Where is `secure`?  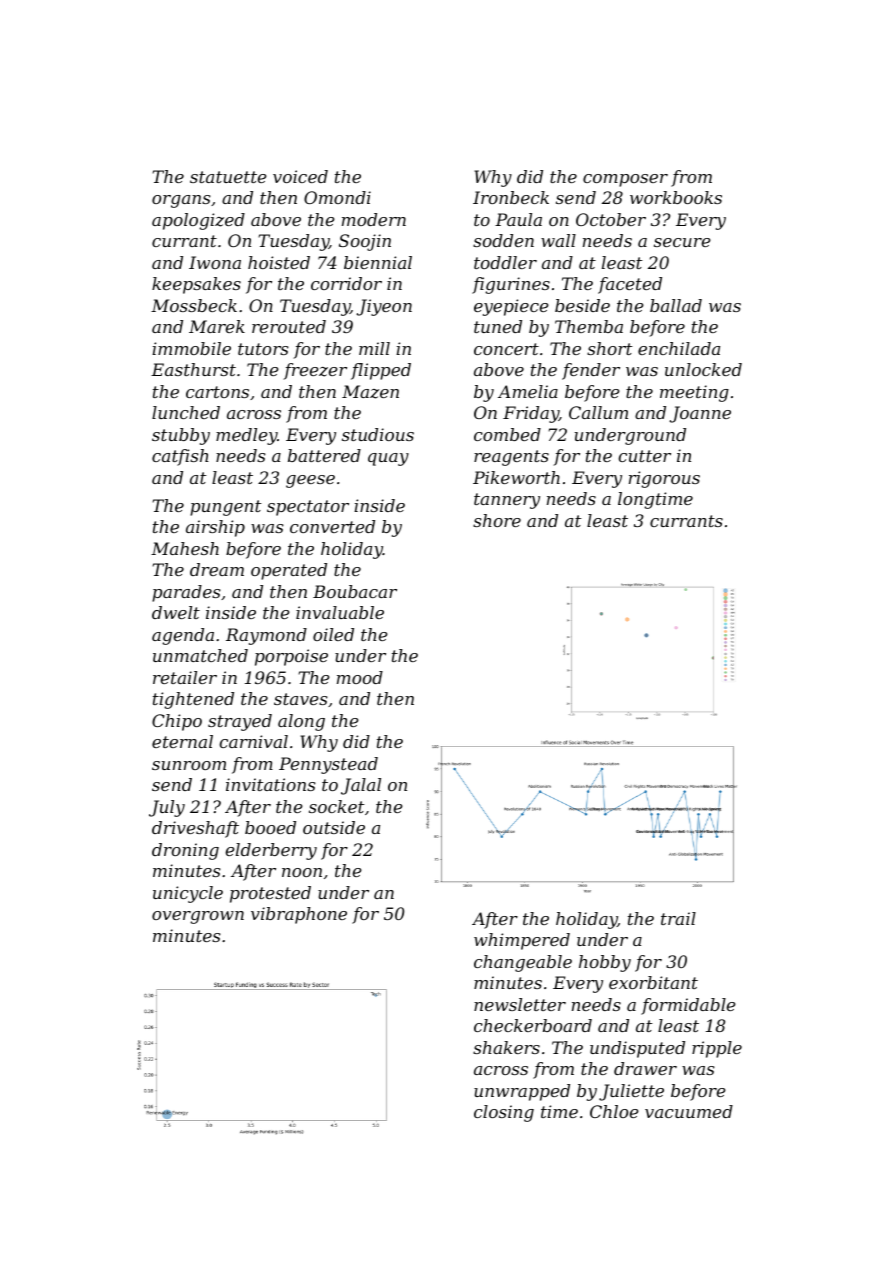
secure is located at coordinates (682, 242).
